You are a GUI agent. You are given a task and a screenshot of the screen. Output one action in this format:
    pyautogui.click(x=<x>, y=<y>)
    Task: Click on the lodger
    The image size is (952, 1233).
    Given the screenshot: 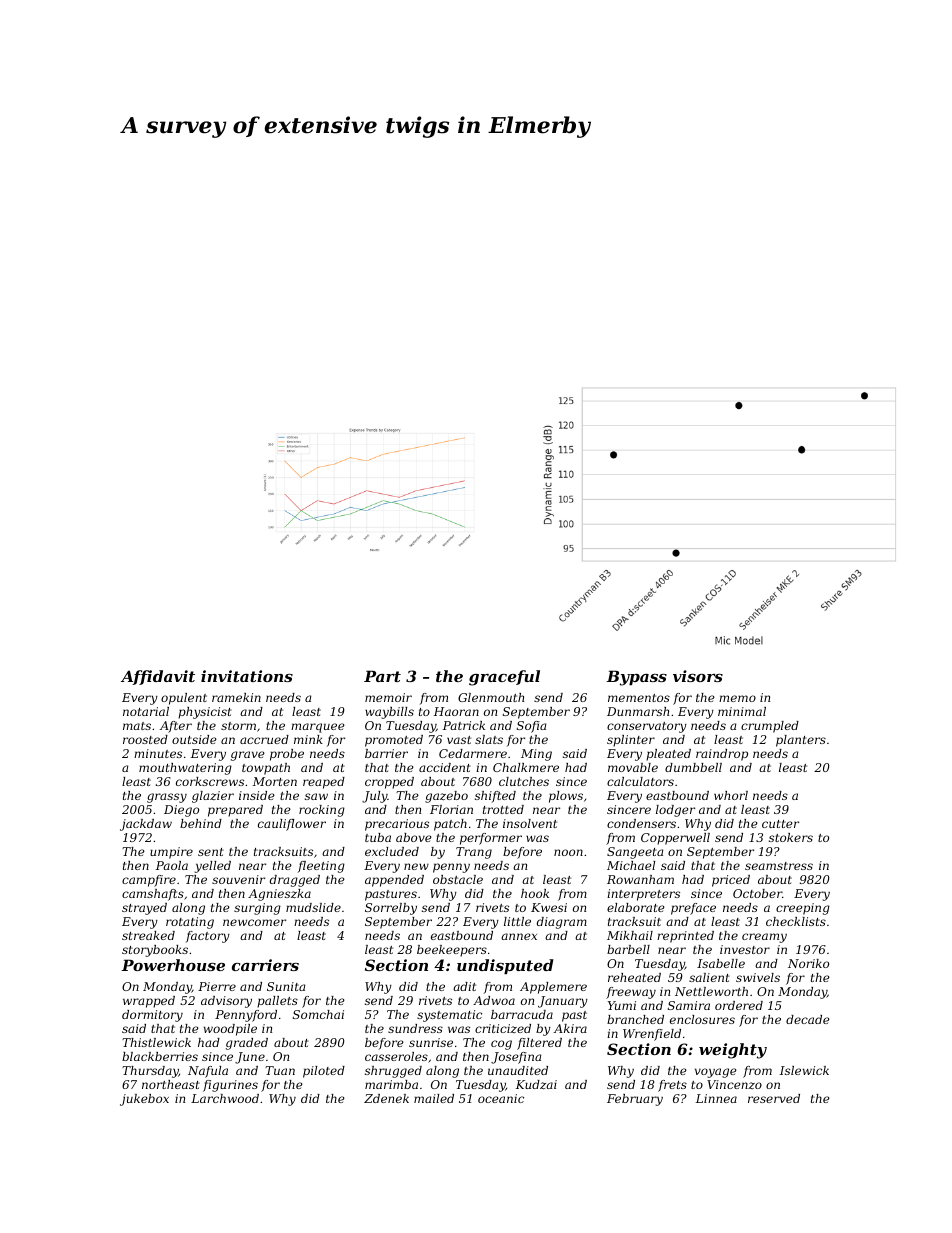 What is the action you would take?
    pyautogui.click(x=675, y=811)
